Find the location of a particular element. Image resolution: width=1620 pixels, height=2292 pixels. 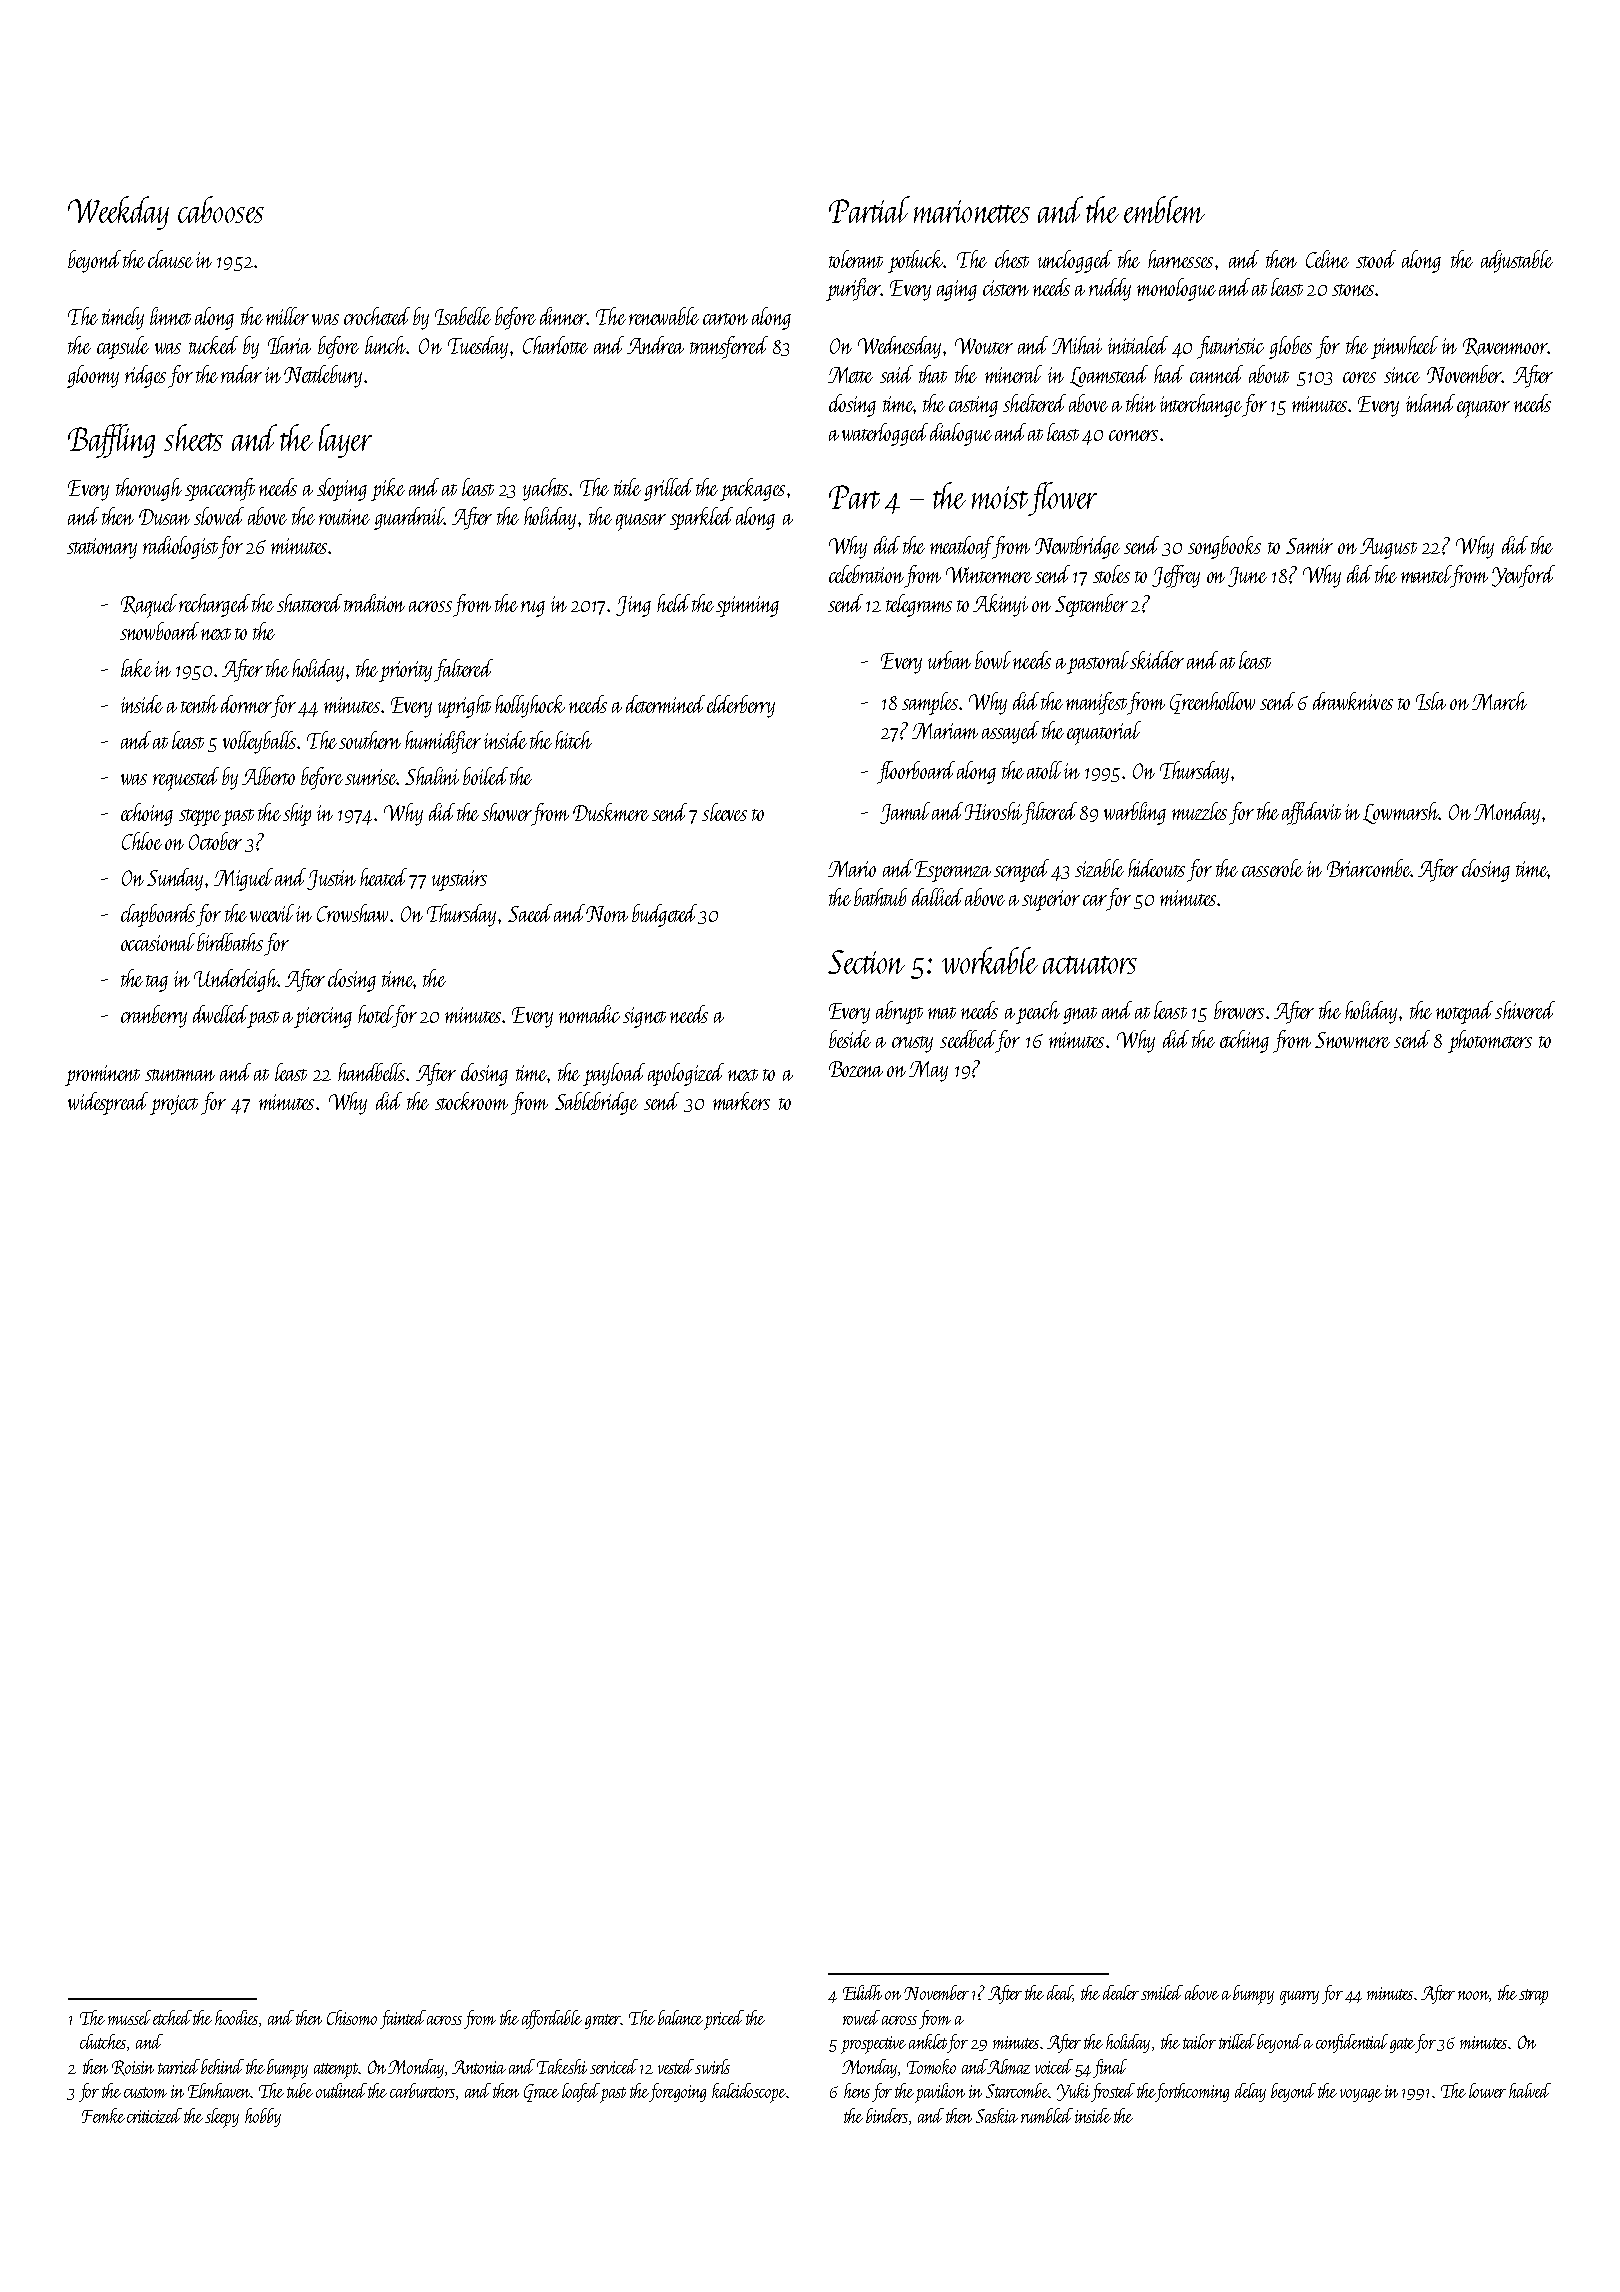

balance is located at coordinates (680, 2017).
